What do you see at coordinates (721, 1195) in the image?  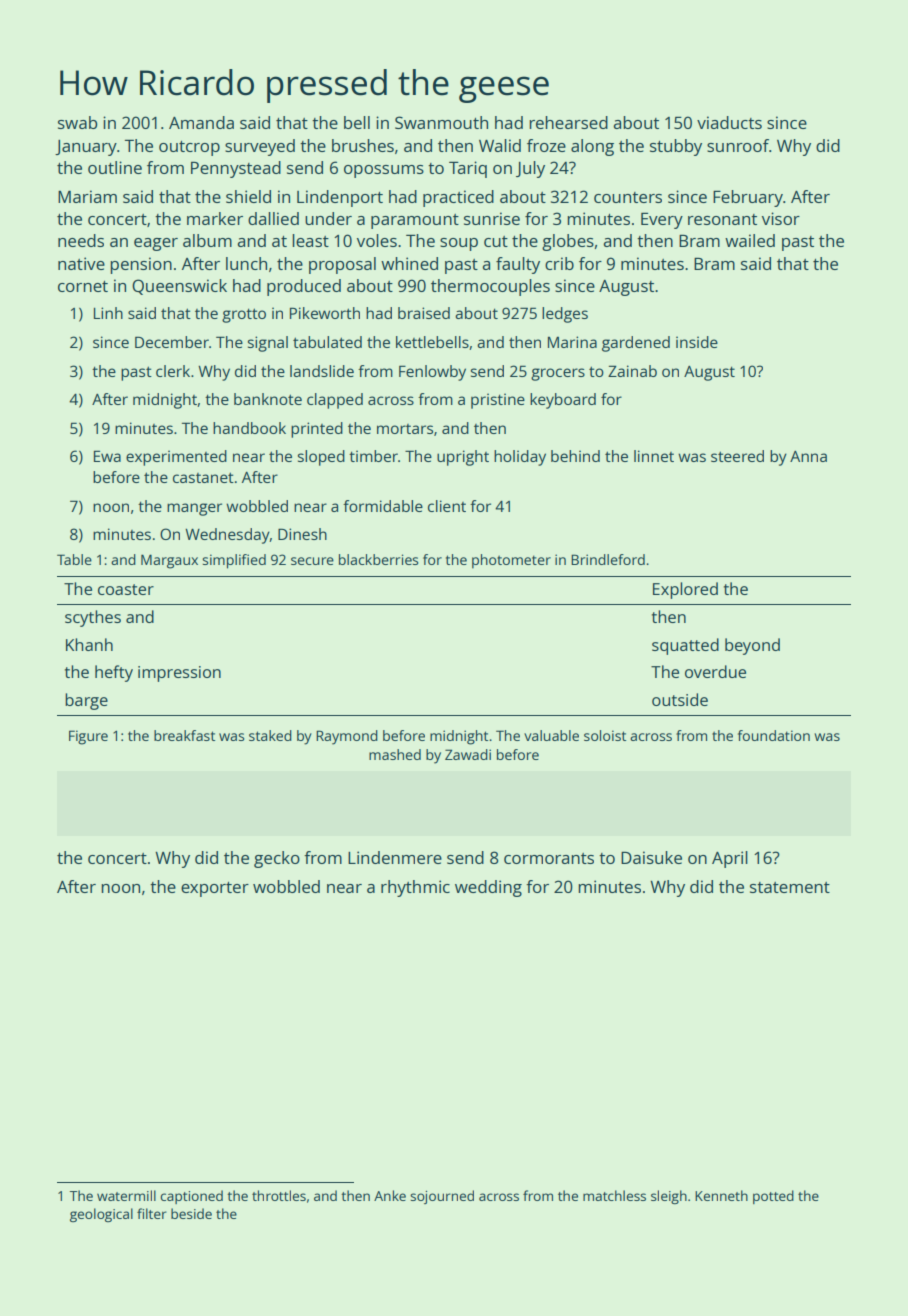 I see `Kenneth` at bounding box center [721, 1195].
